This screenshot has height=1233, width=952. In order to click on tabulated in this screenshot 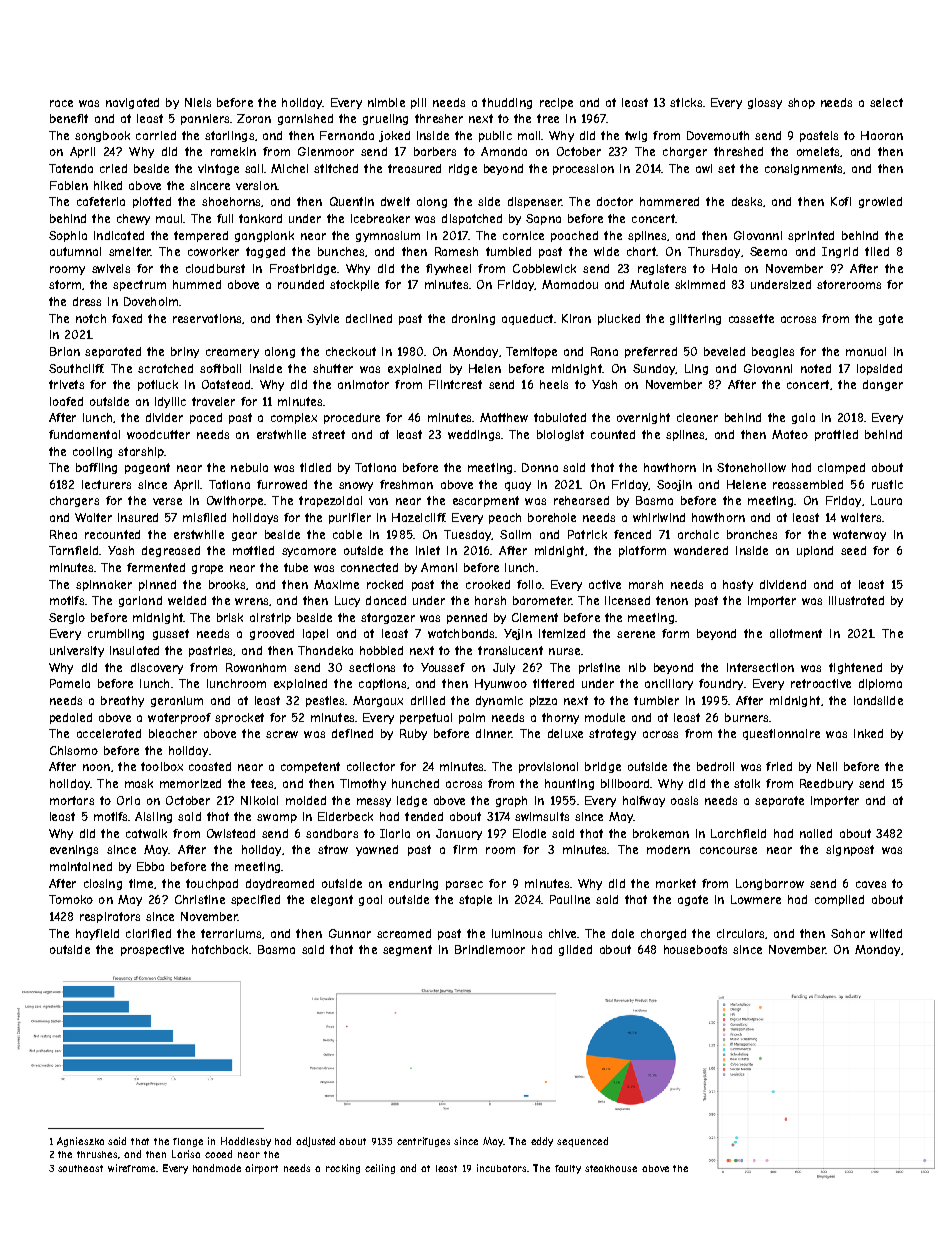, I will do `click(560, 417)`.
